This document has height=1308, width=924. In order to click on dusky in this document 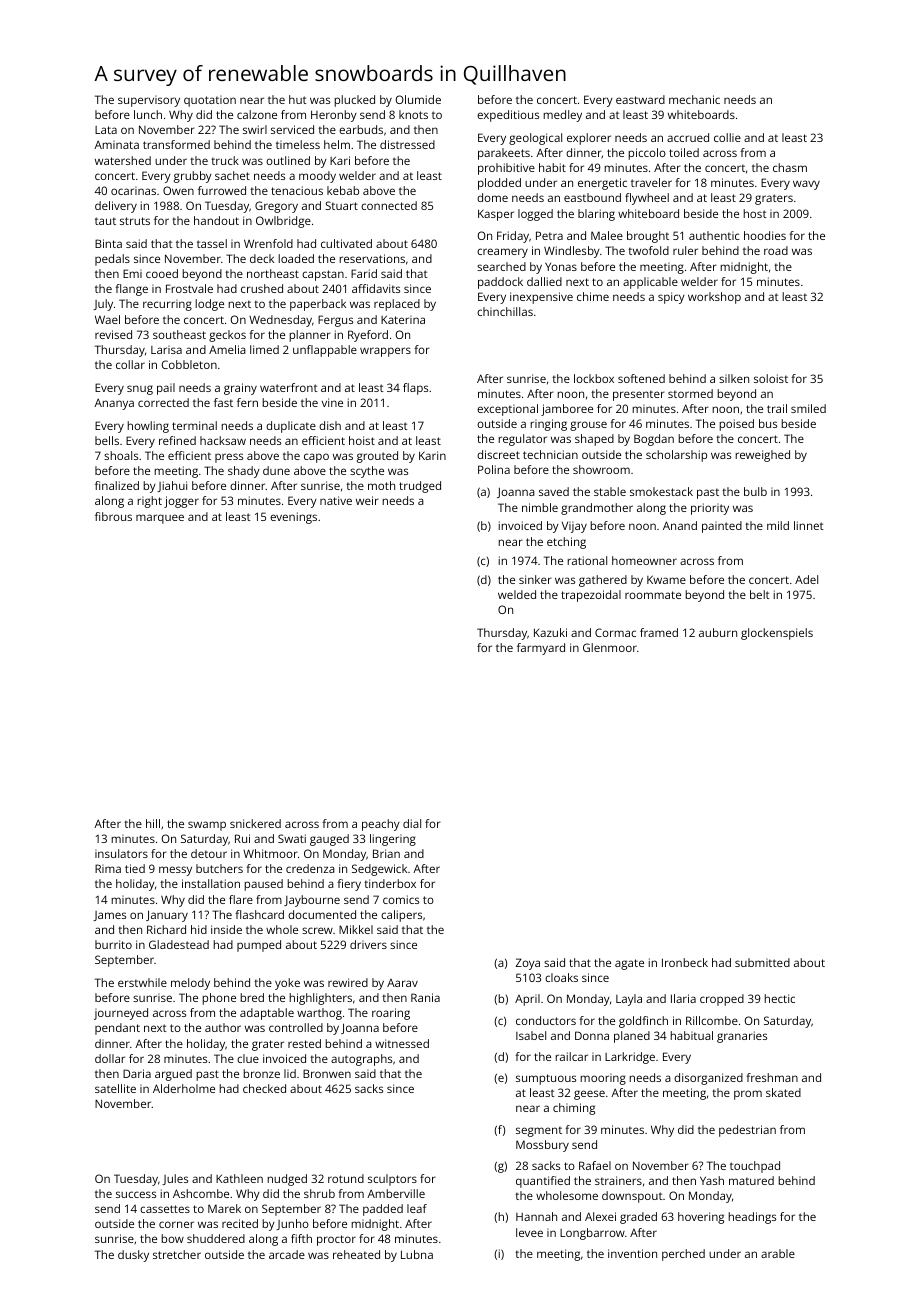, I will do `click(133, 1256)`.
